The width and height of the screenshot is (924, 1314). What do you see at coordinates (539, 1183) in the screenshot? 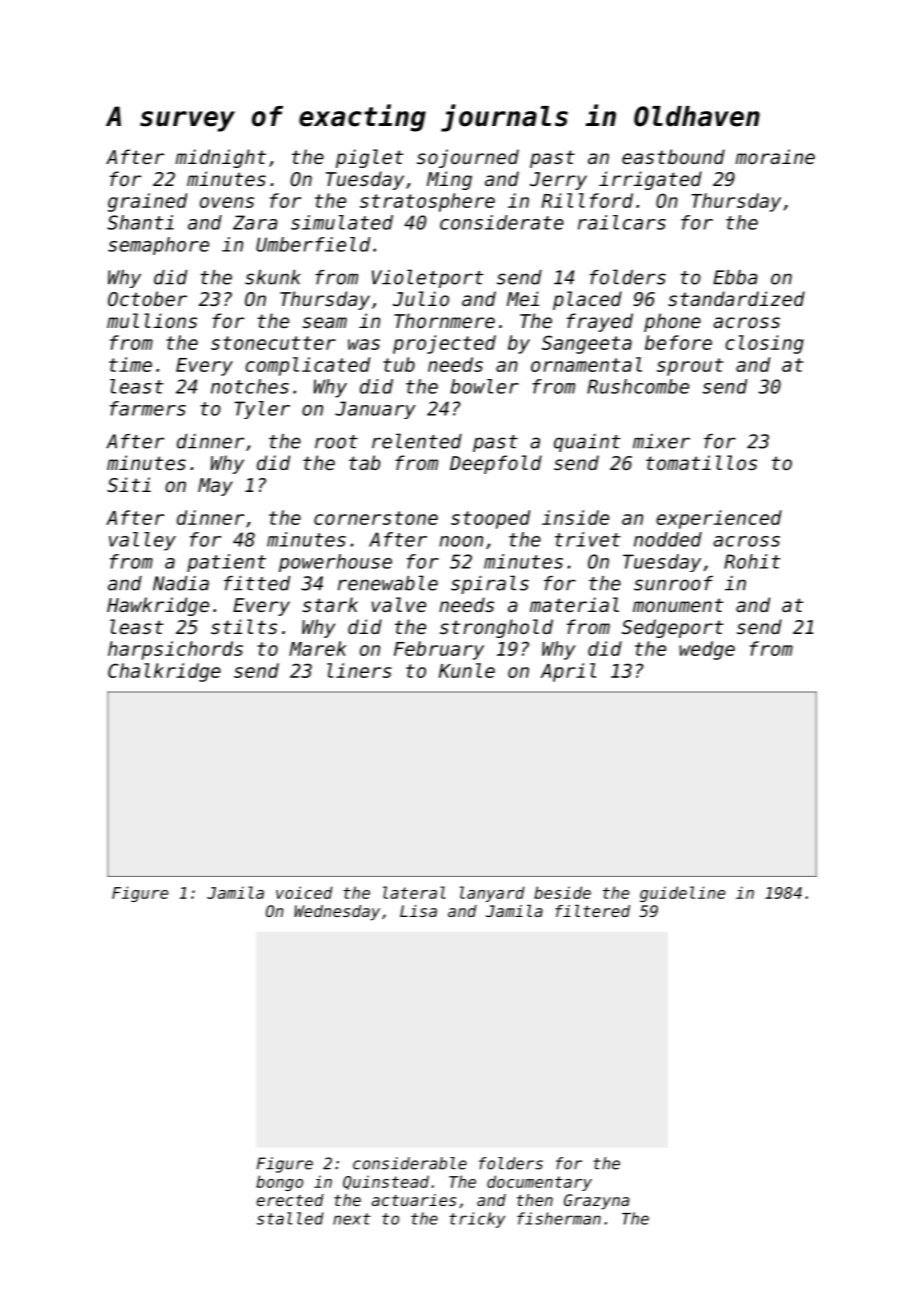
I see `documentary` at bounding box center [539, 1183].
